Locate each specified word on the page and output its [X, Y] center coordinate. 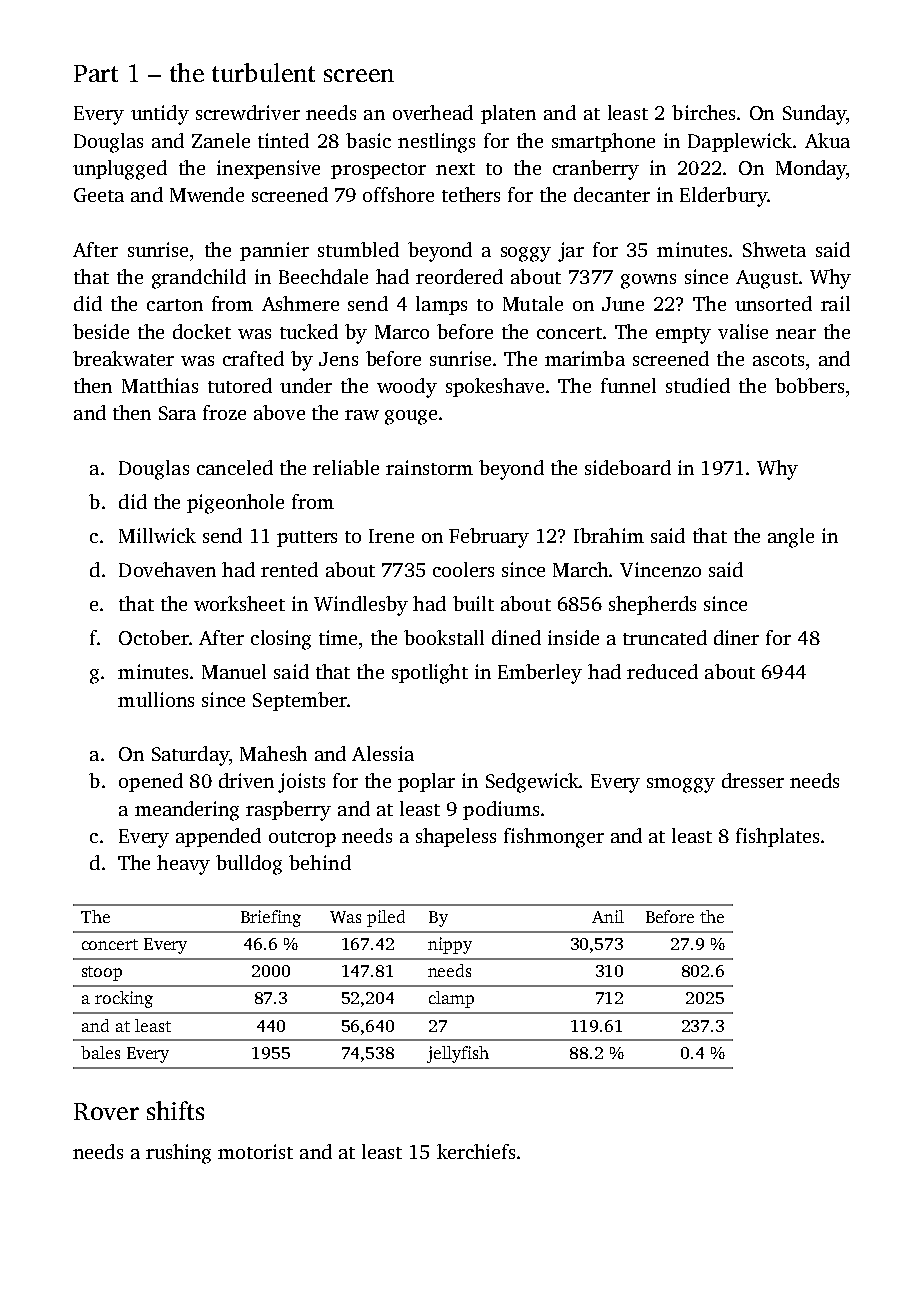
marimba [585, 358]
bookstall [444, 637]
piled [386, 918]
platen [508, 114]
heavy [183, 865]
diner [736, 637]
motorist [255, 1151]
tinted [283, 140]
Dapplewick [740, 142]
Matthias [160, 385]
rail [835, 303]
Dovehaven [167, 569]
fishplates [777, 837]
